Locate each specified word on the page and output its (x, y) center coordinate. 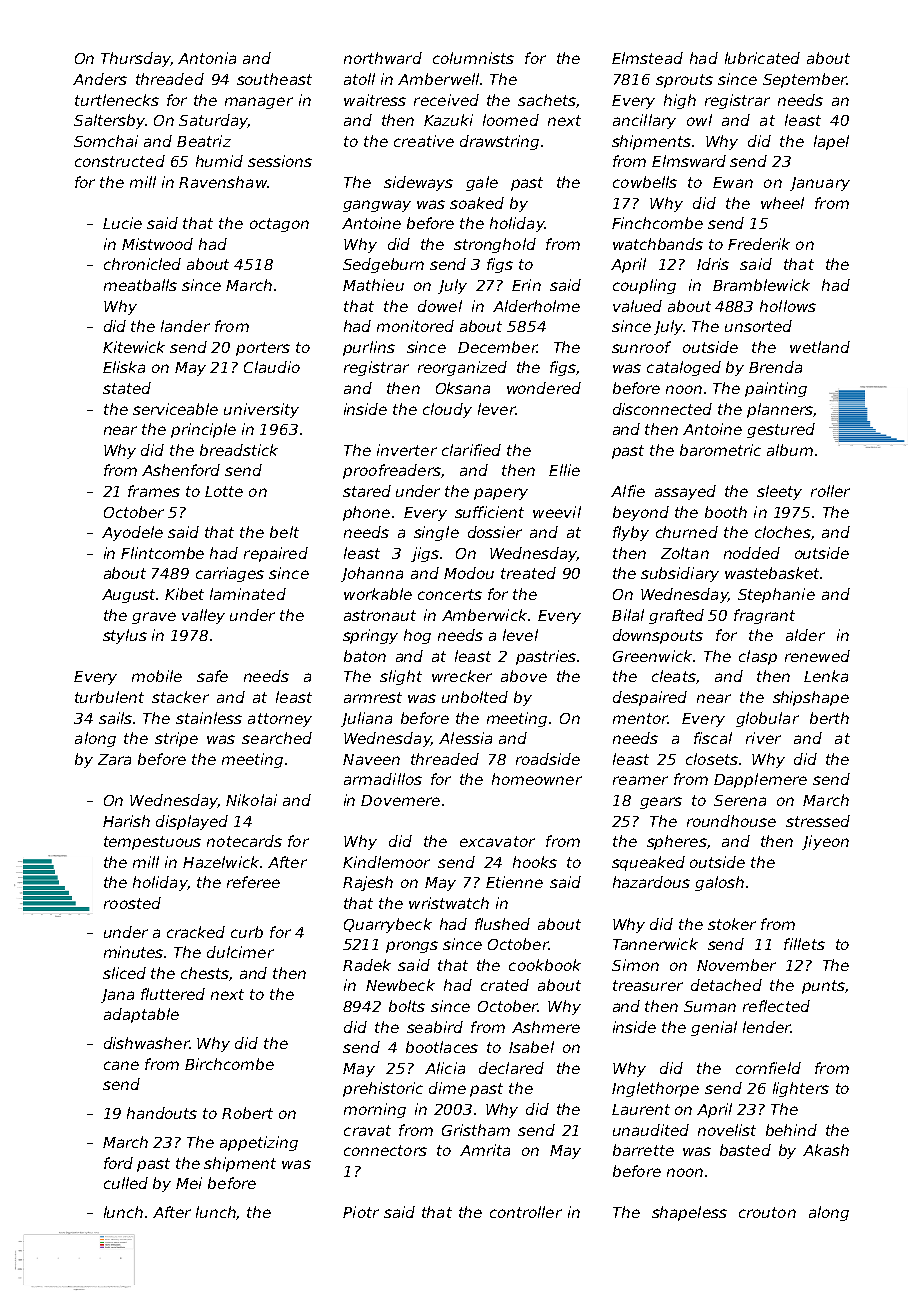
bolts (407, 1006)
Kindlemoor (386, 862)
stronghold (495, 245)
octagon (279, 225)
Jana (117, 996)
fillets (804, 944)
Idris (713, 264)
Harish (126, 821)
